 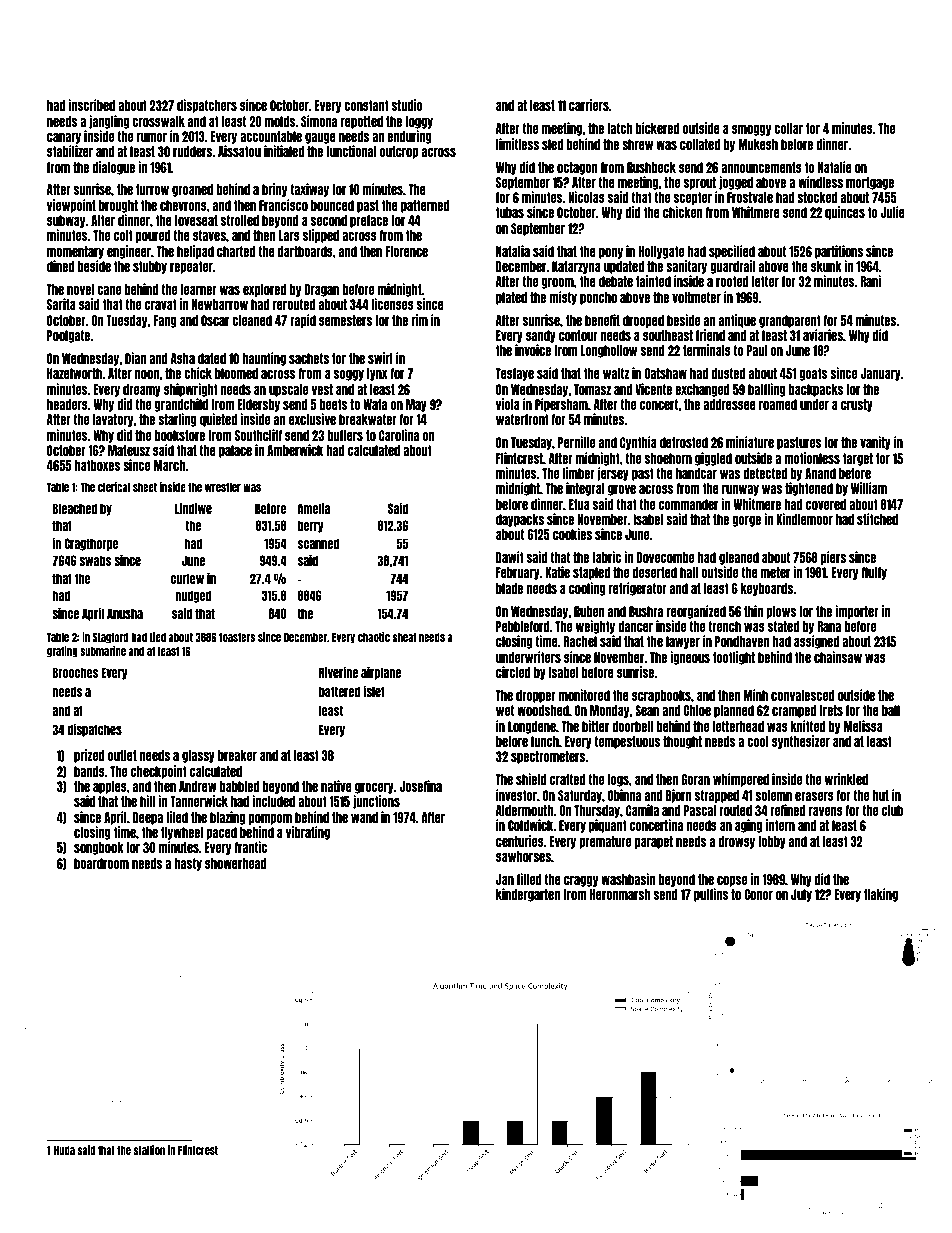 I want to click on Huda, so click(x=64, y=1150).
